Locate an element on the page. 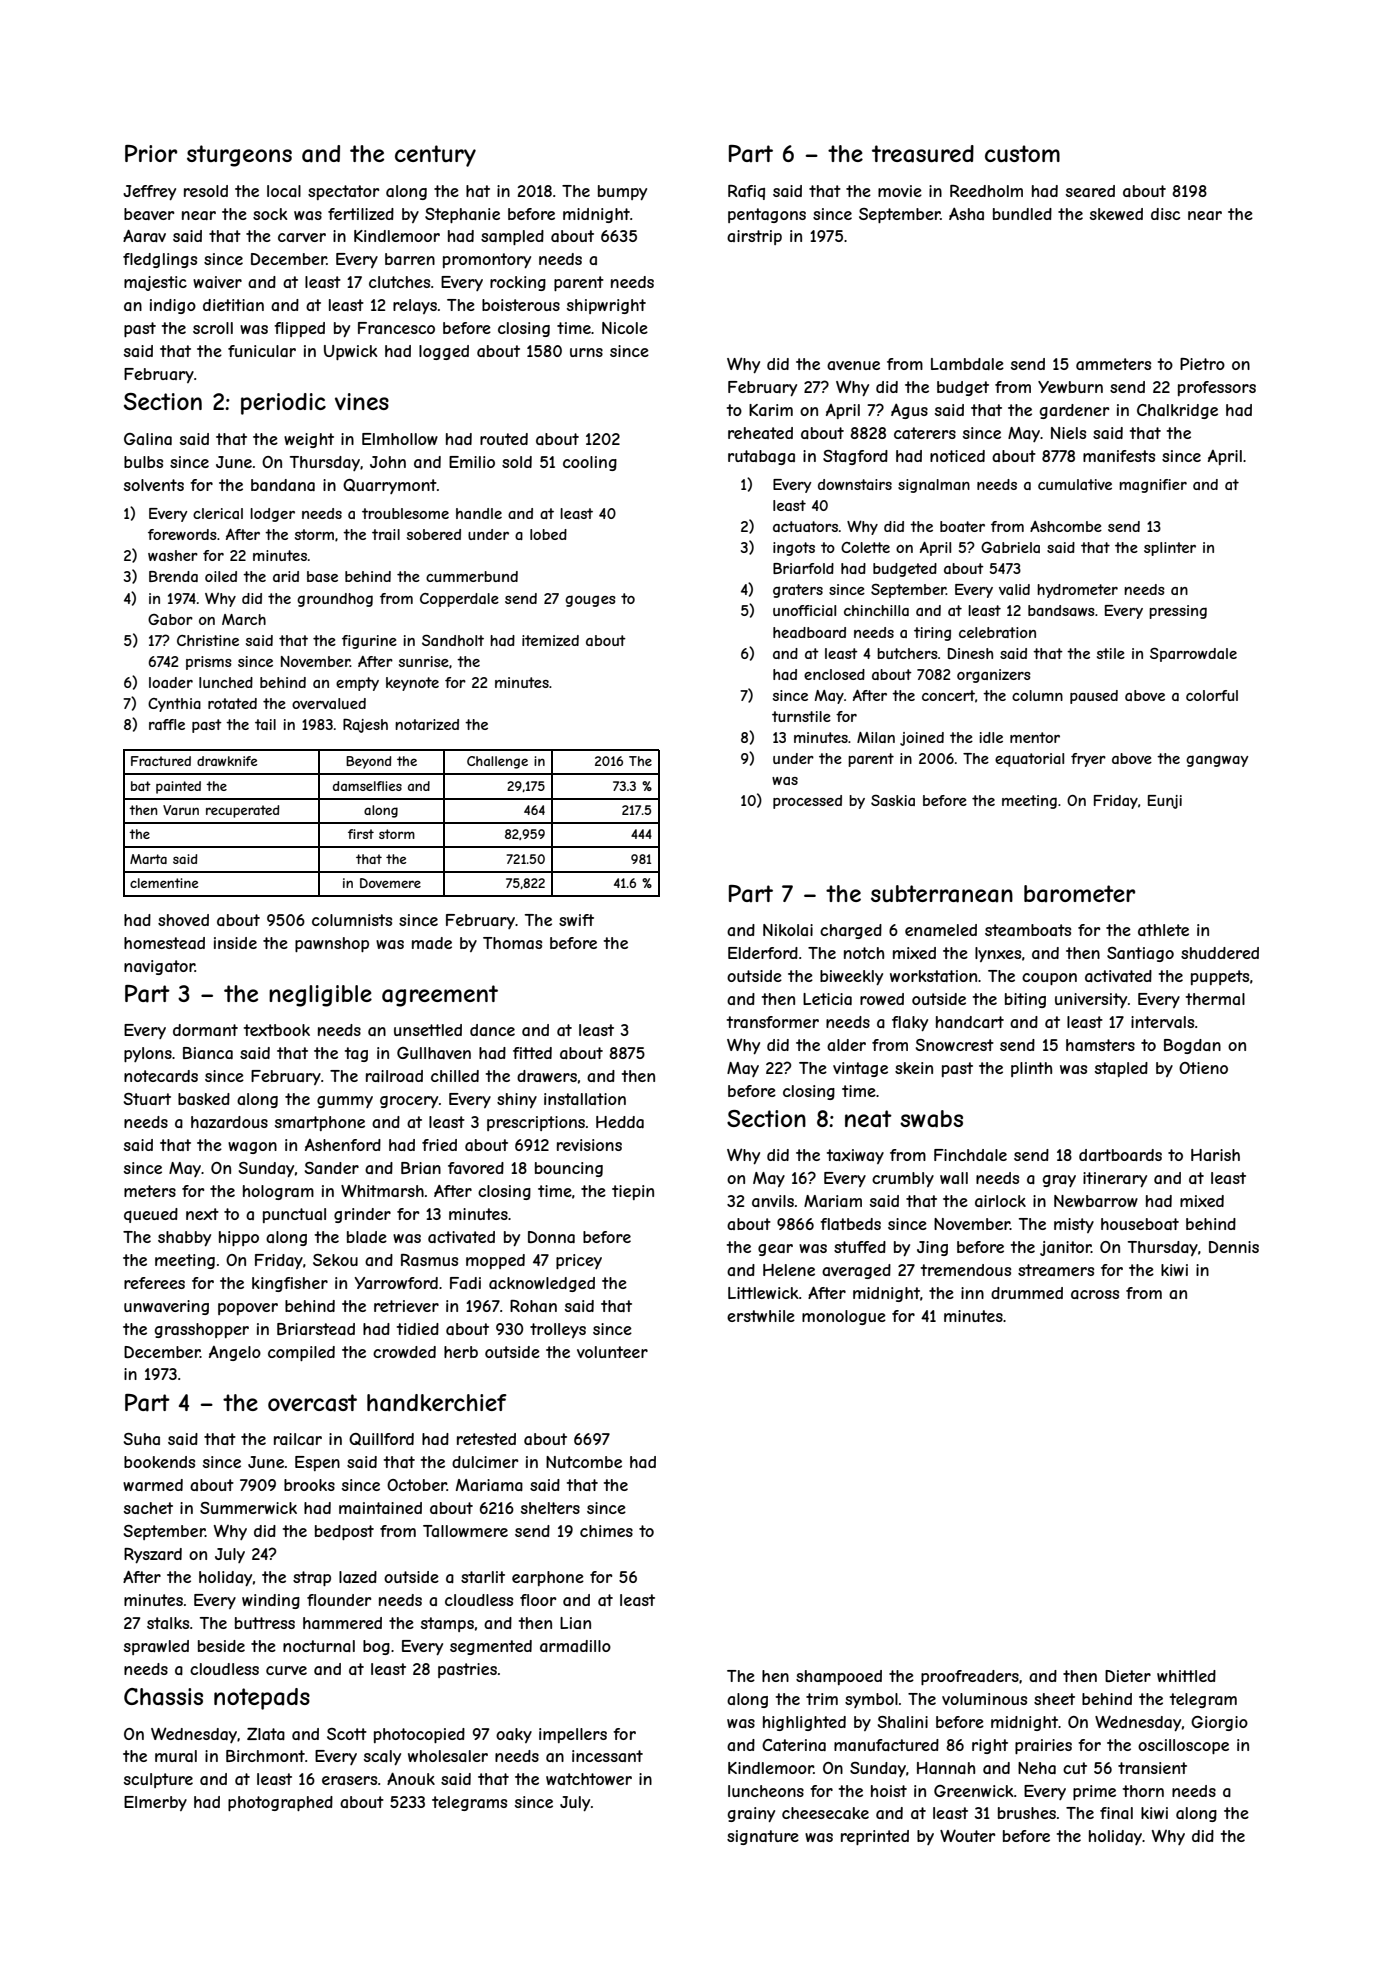 Image resolution: width=1386 pixels, height=1969 pixels. Elmerby is located at coordinates (155, 1803).
